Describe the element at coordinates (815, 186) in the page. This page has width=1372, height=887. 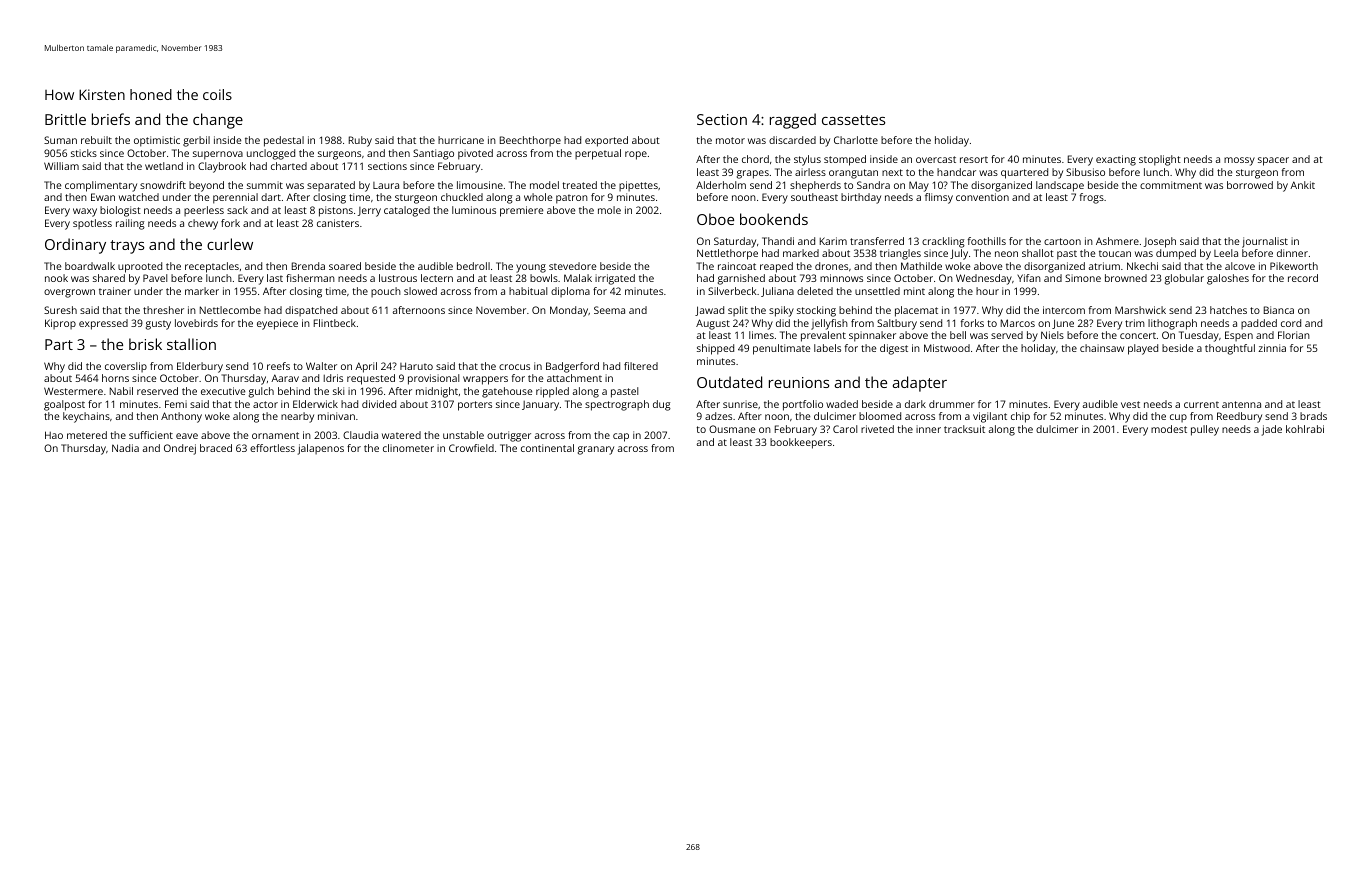
I see `shepherds` at that location.
